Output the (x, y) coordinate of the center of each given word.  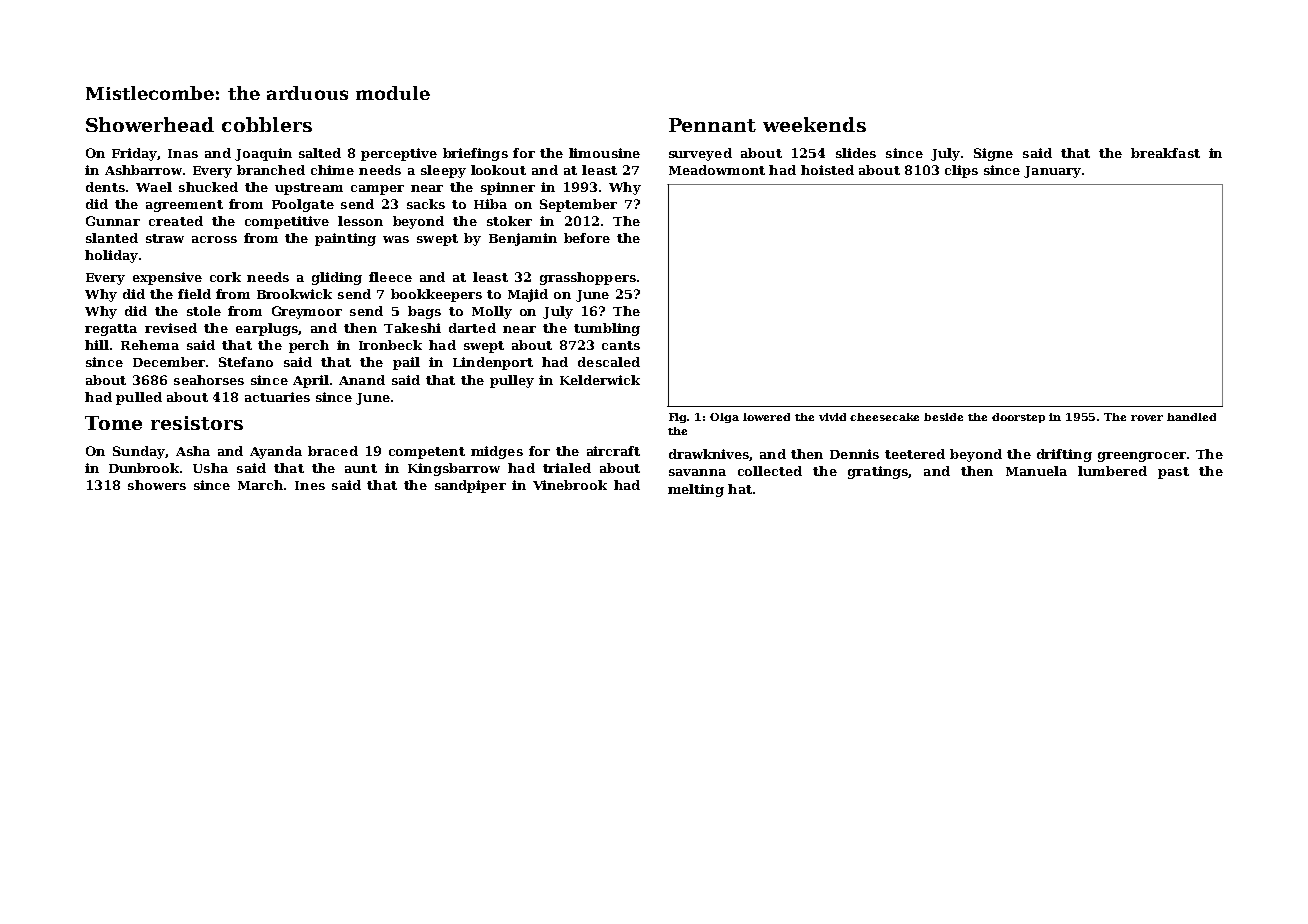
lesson (360, 221)
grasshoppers (588, 278)
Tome (113, 423)
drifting (1064, 455)
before (587, 238)
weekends (814, 124)
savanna (697, 472)
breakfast (1165, 153)
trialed (567, 468)
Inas (183, 153)
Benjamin (523, 239)
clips (961, 171)
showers (157, 485)
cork (225, 277)
